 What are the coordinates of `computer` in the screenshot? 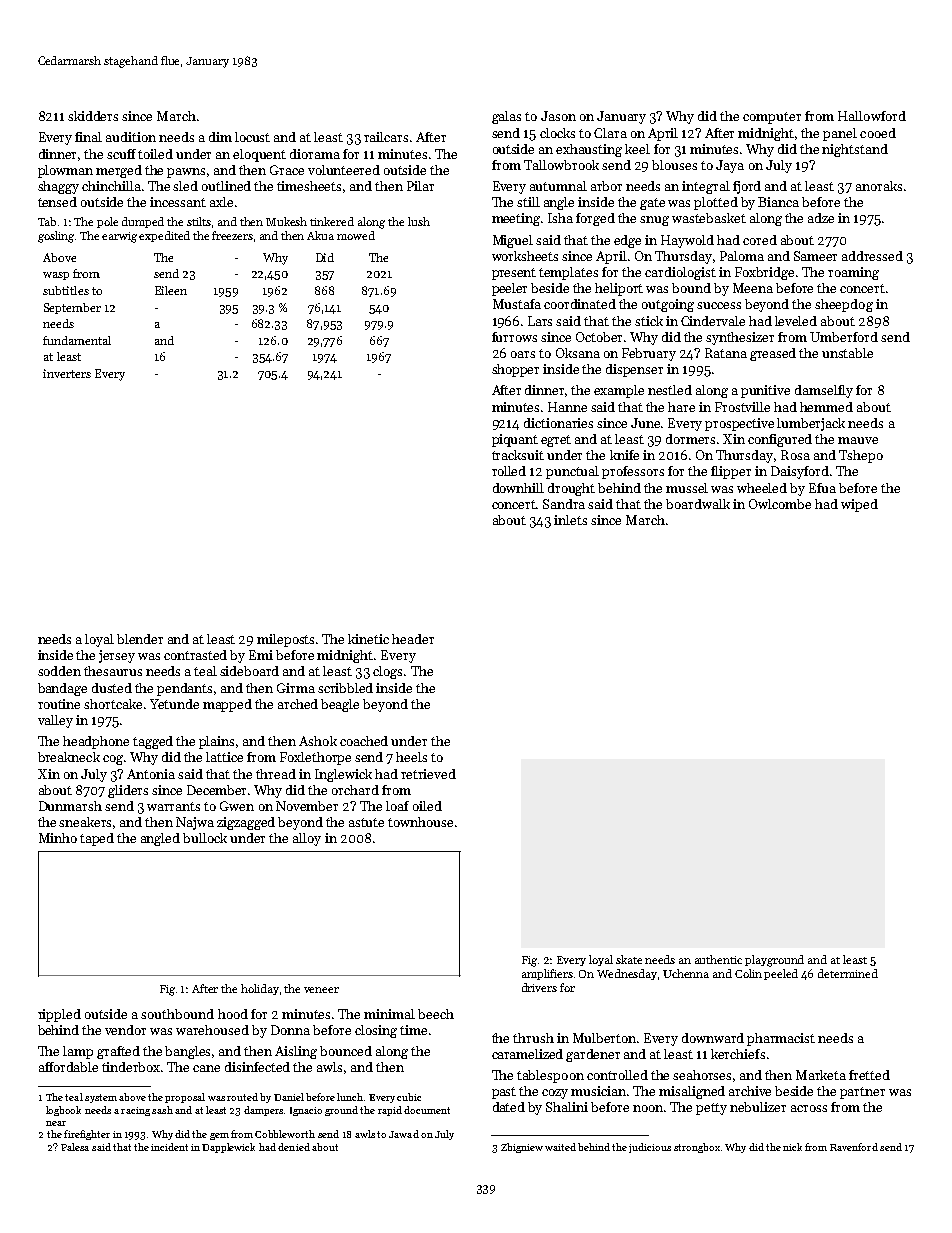 It's located at (772, 118).
